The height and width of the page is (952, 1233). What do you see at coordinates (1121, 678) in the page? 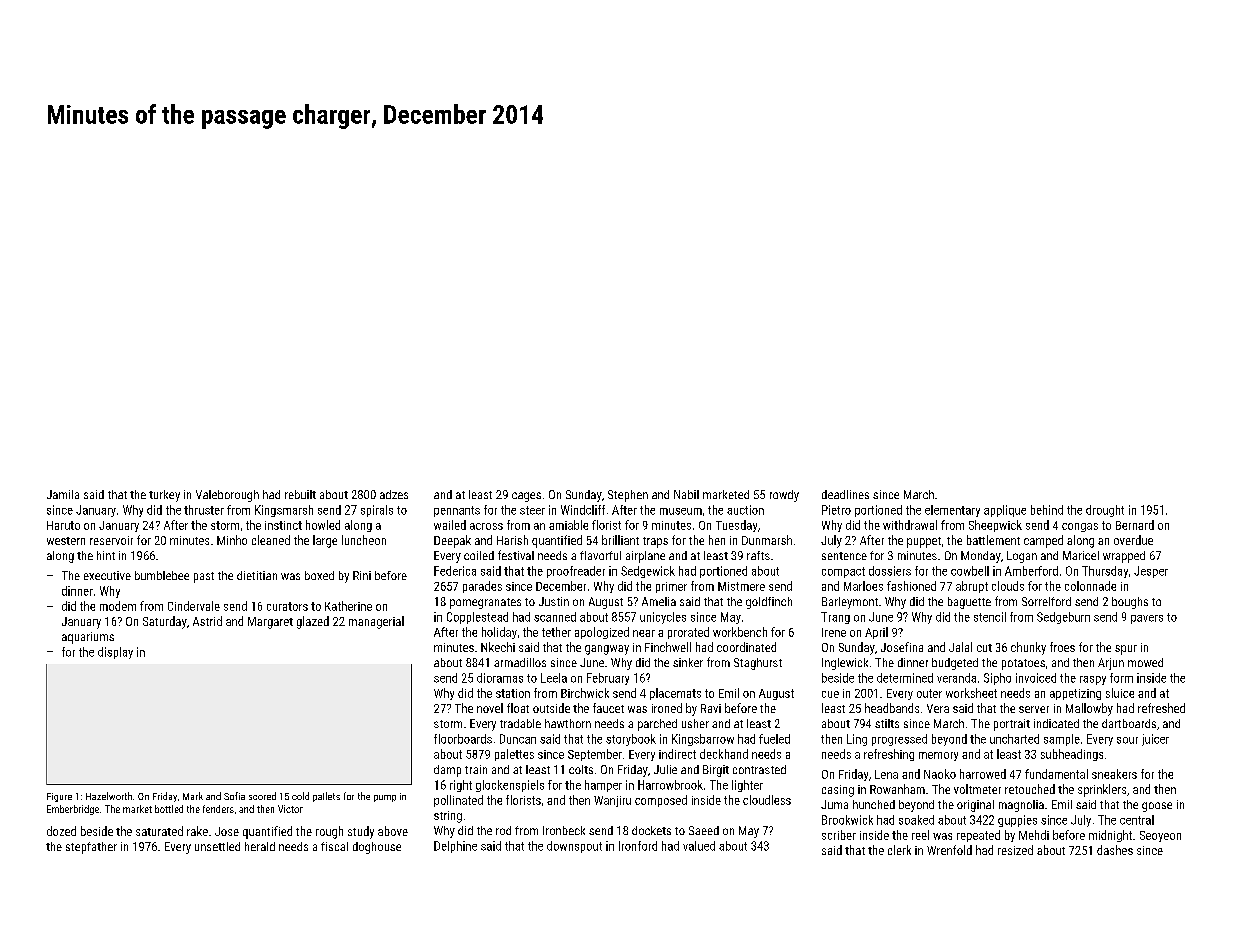
I see `form` at bounding box center [1121, 678].
